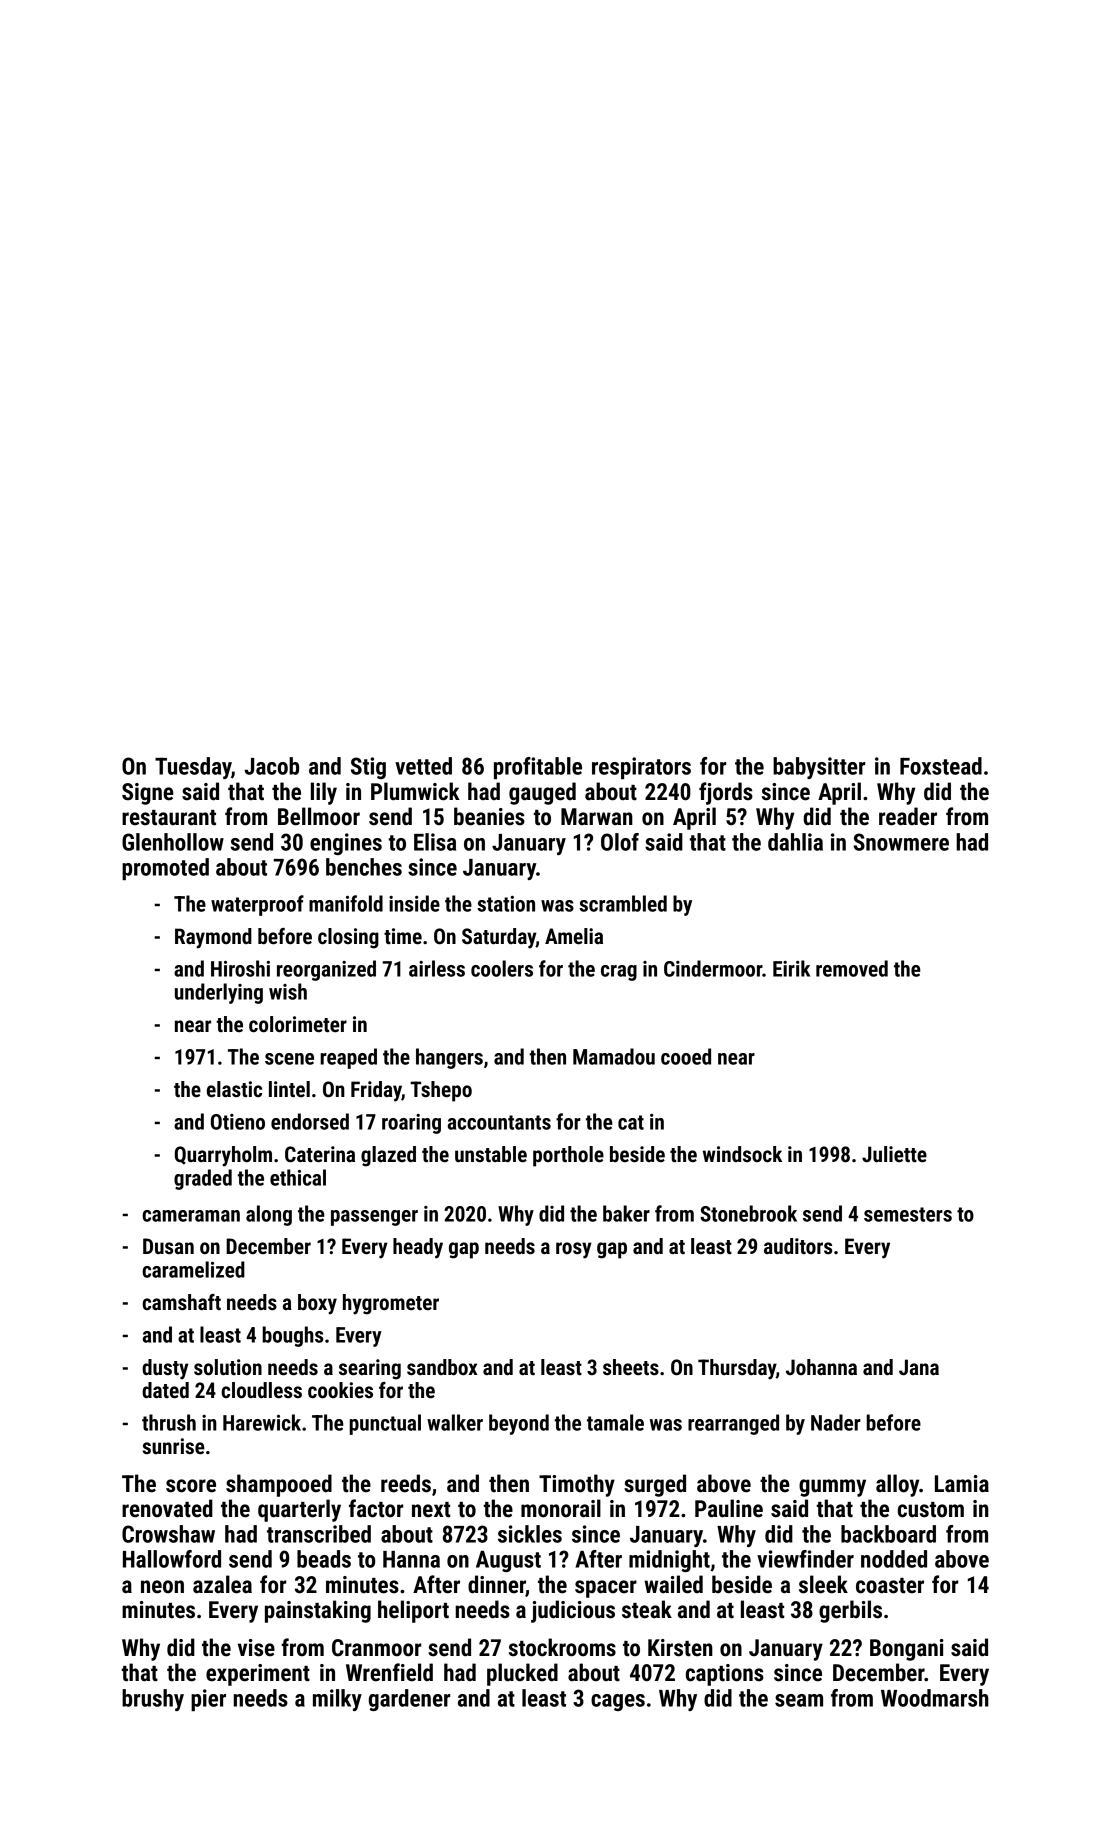  Describe the element at coordinates (319, 1534) in the screenshot. I see `transcribed` at that location.
